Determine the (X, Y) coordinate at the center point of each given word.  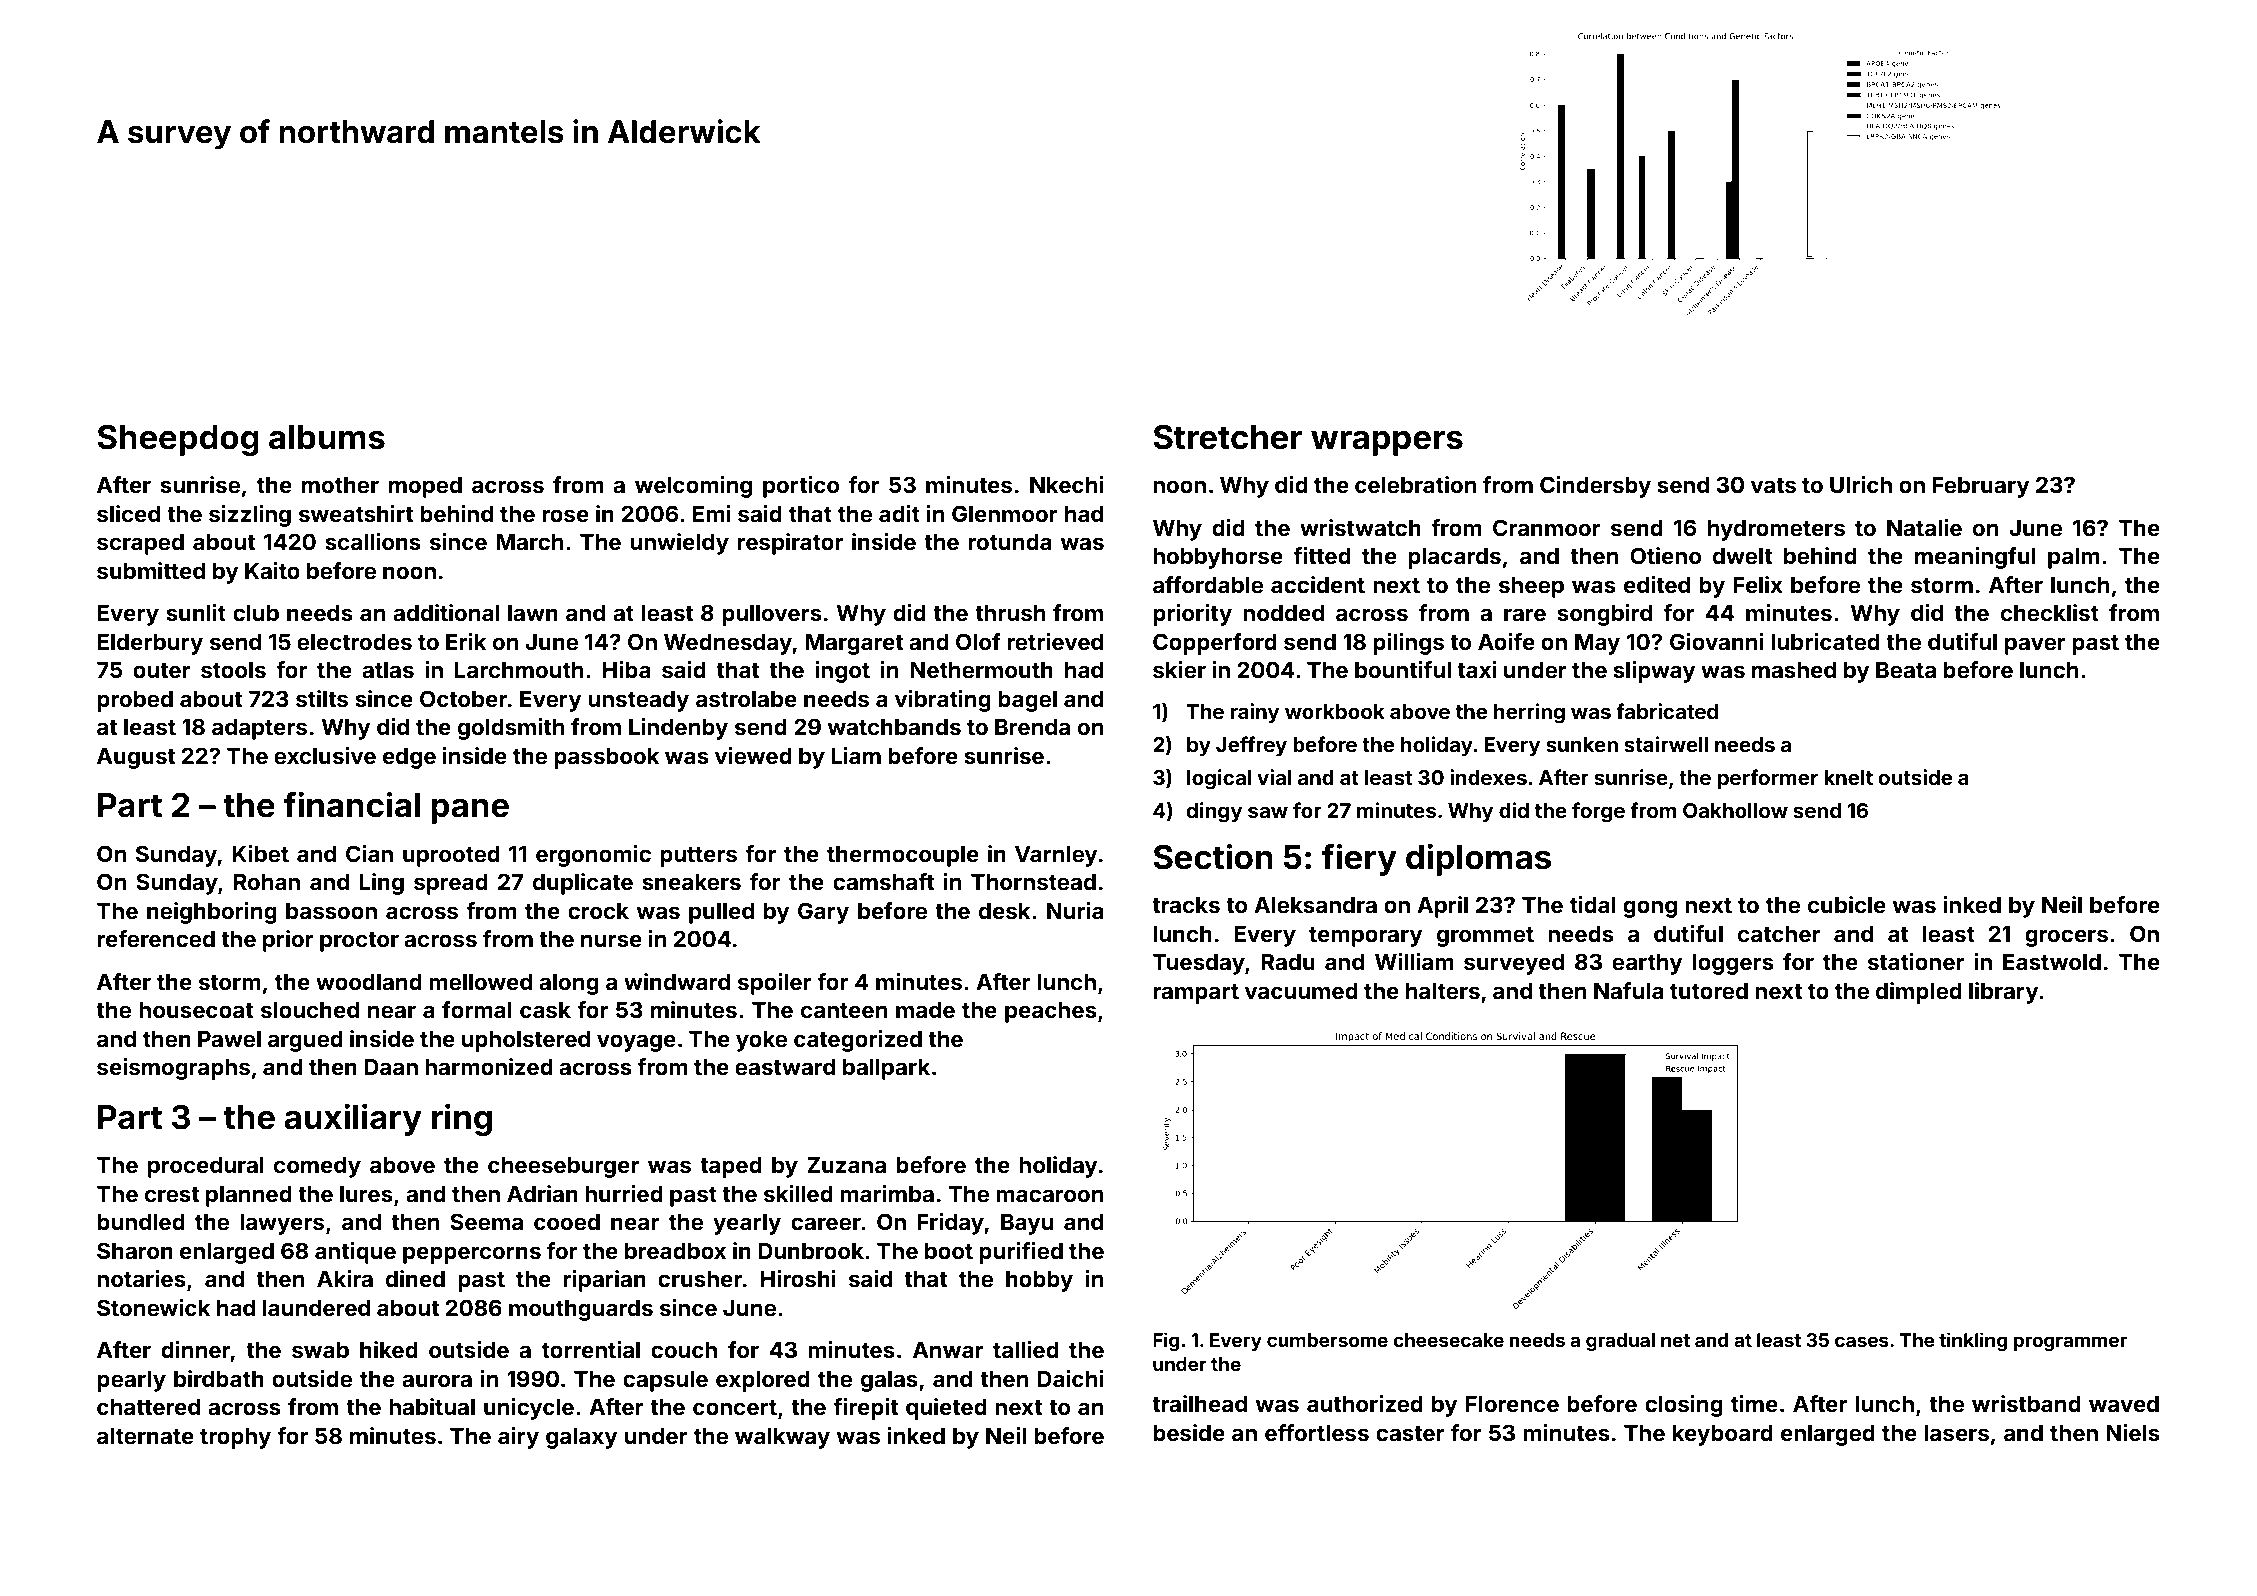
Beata (1906, 670)
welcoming (693, 487)
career (826, 1223)
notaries (141, 1278)
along (569, 984)
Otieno (1665, 555)
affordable (1208, 584)
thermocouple (903, 856)
